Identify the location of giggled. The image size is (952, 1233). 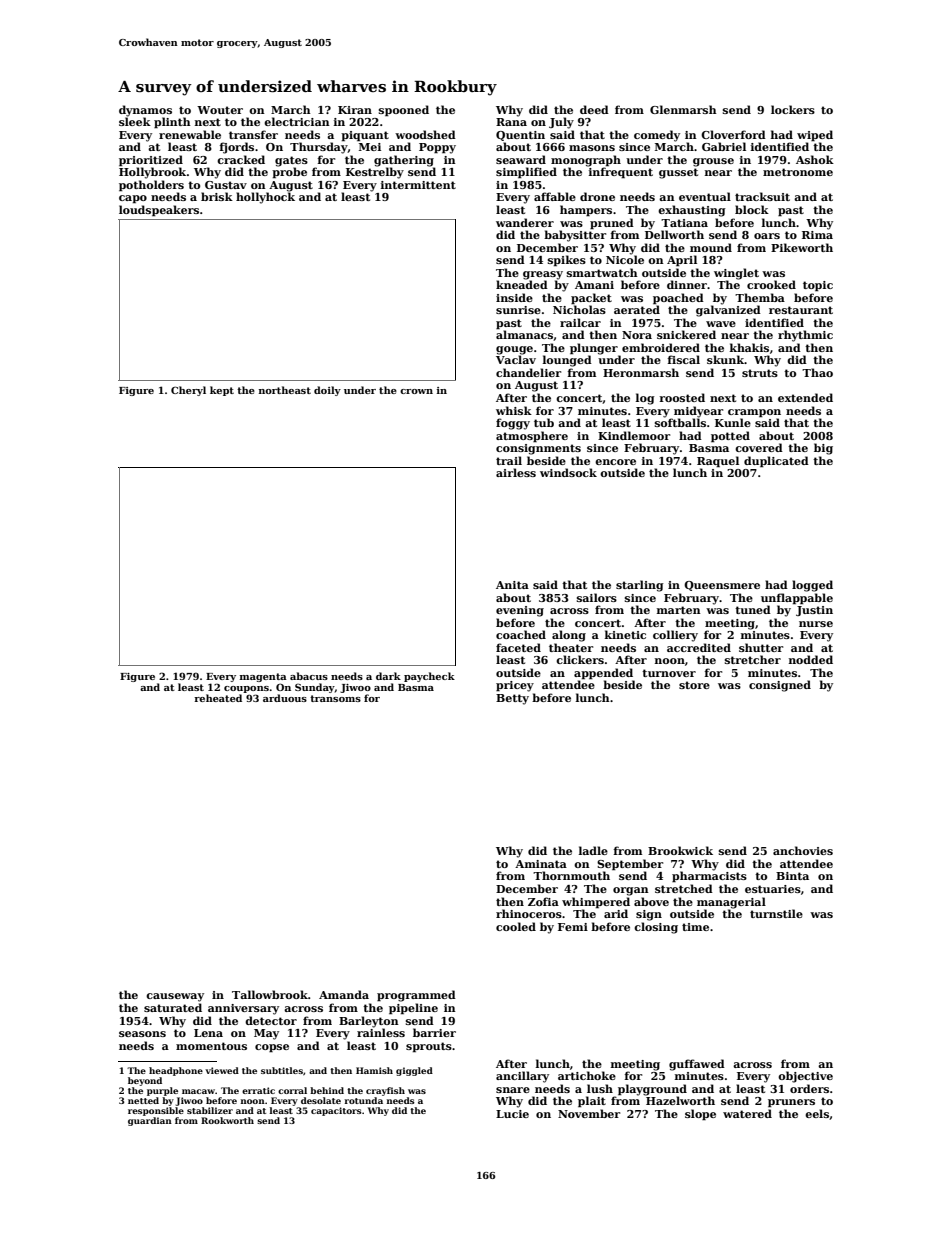
(414, 1071).
